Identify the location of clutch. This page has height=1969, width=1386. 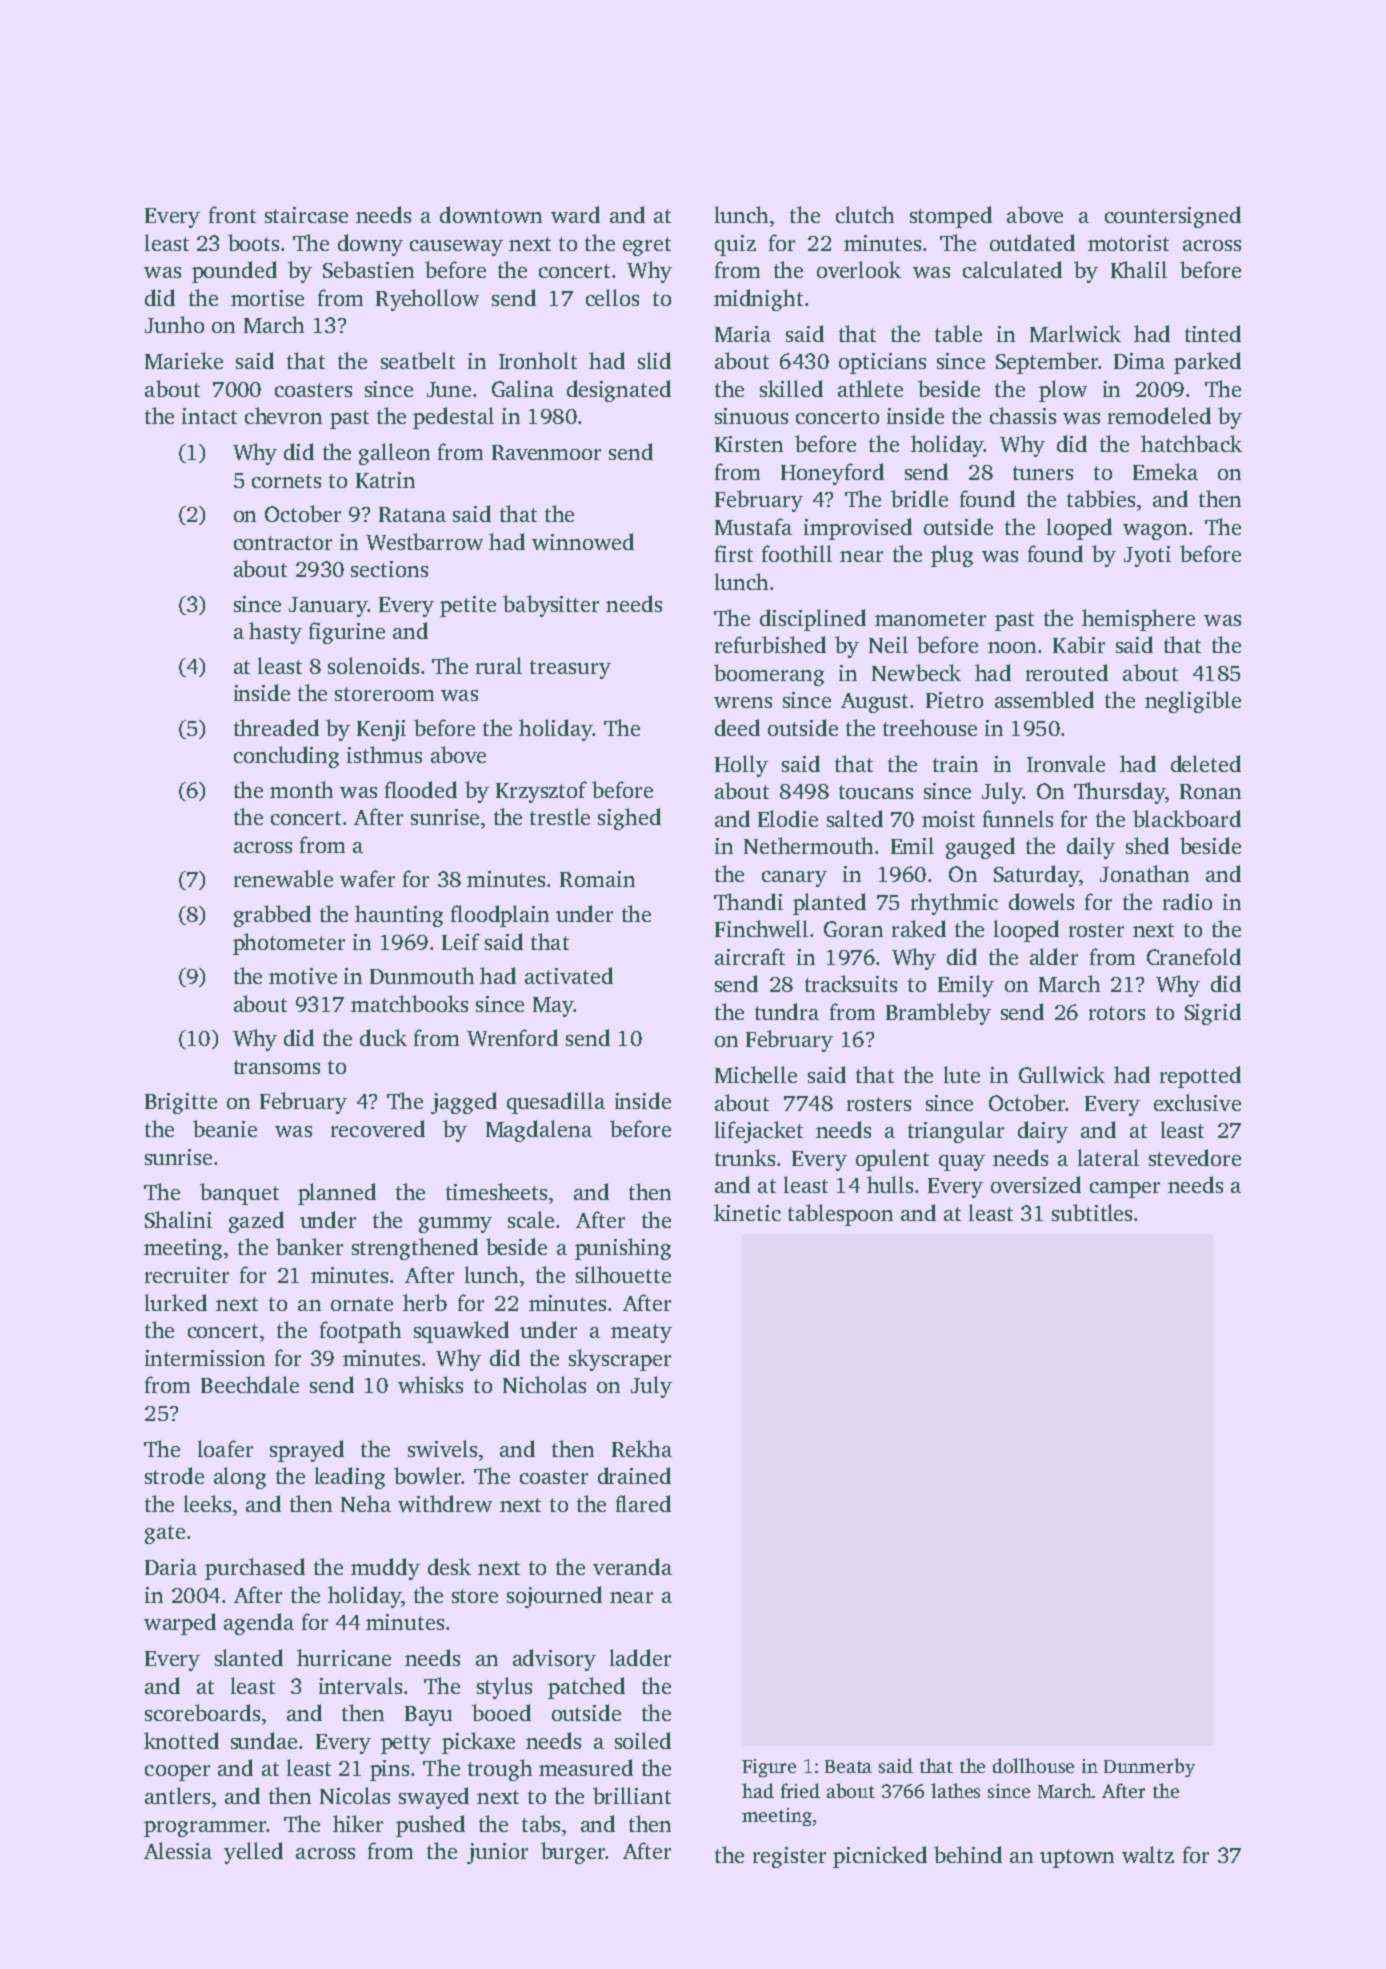
(865, 214).
